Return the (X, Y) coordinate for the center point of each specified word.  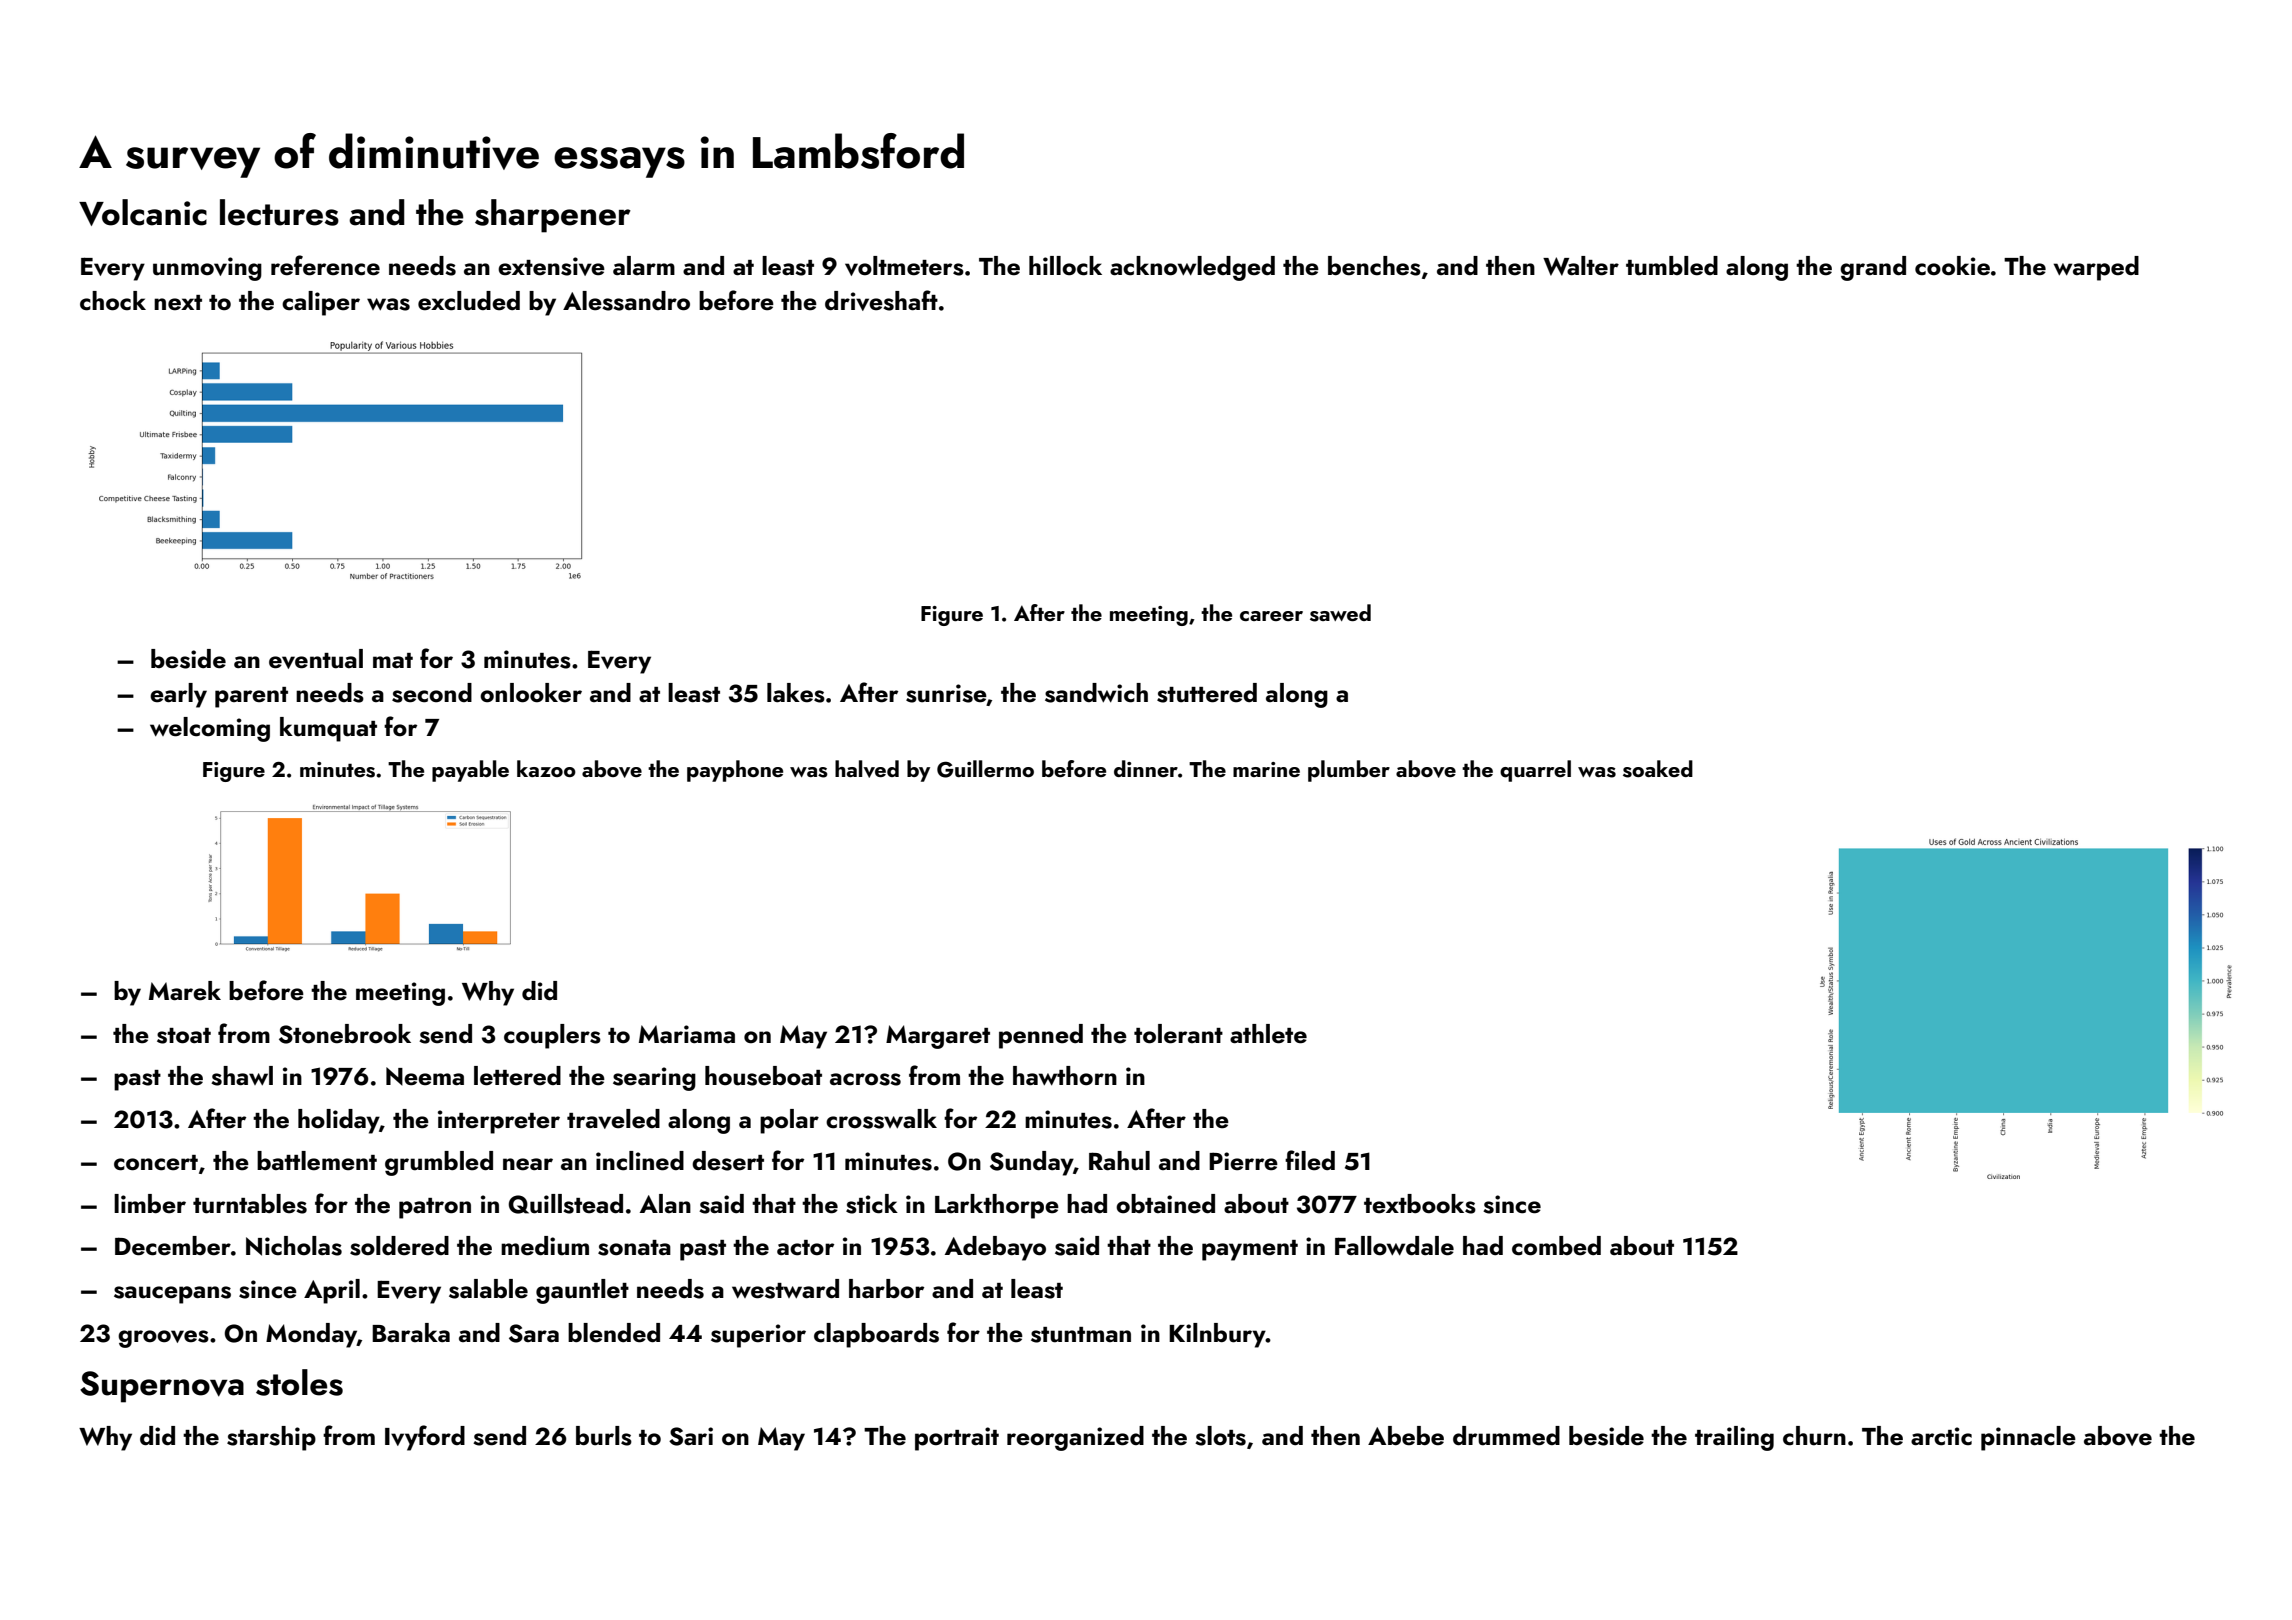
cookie (1952, 266)
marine (1266, 769)
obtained (1165, 1204)
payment (1250, 1250)
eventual (316, 659)
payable (470, 771)
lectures (279, 212)
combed (1556, 1246)
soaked (1658, 769)
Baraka (411, 1332)
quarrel (1535, 771)
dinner (1146, 768)
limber (150, 1204)
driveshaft (881, 300)
